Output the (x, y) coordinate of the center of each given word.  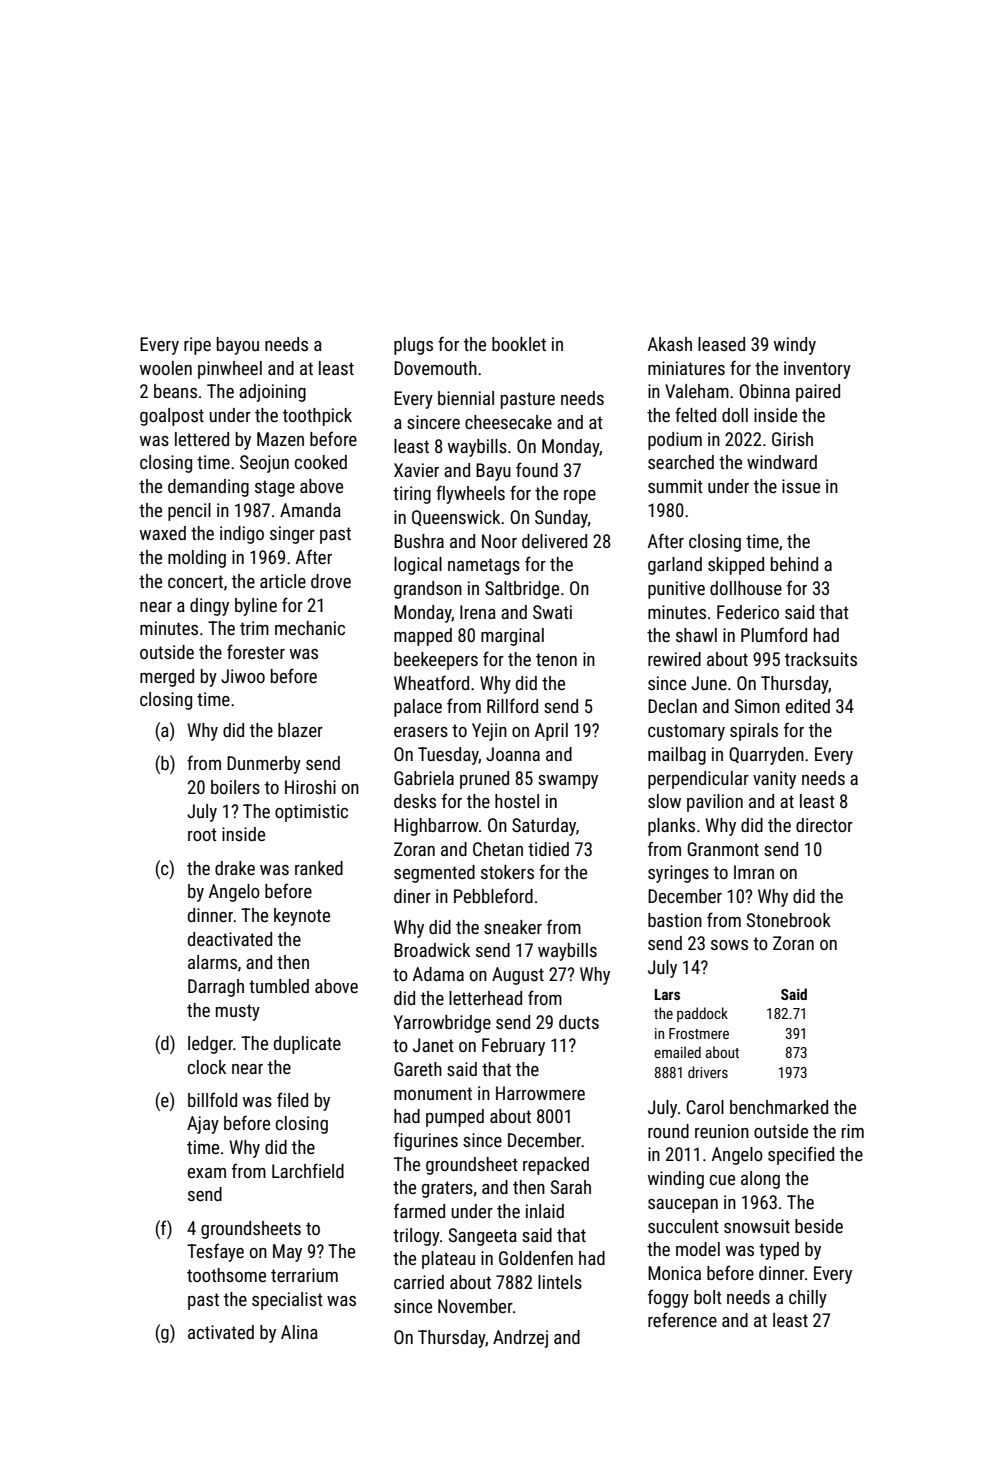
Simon (757, 706)
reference (682, 1319)
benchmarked (779, 1107)
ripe (197, 346)
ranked (319, 868)
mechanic (310, 628)
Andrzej (520, 1339)
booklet (519, 344)
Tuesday (448, 756)
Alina (299, 1332)
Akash (670, 344)
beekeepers (436, 661)
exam (207, 1173)
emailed (677, 1052)
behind (794, 564)
